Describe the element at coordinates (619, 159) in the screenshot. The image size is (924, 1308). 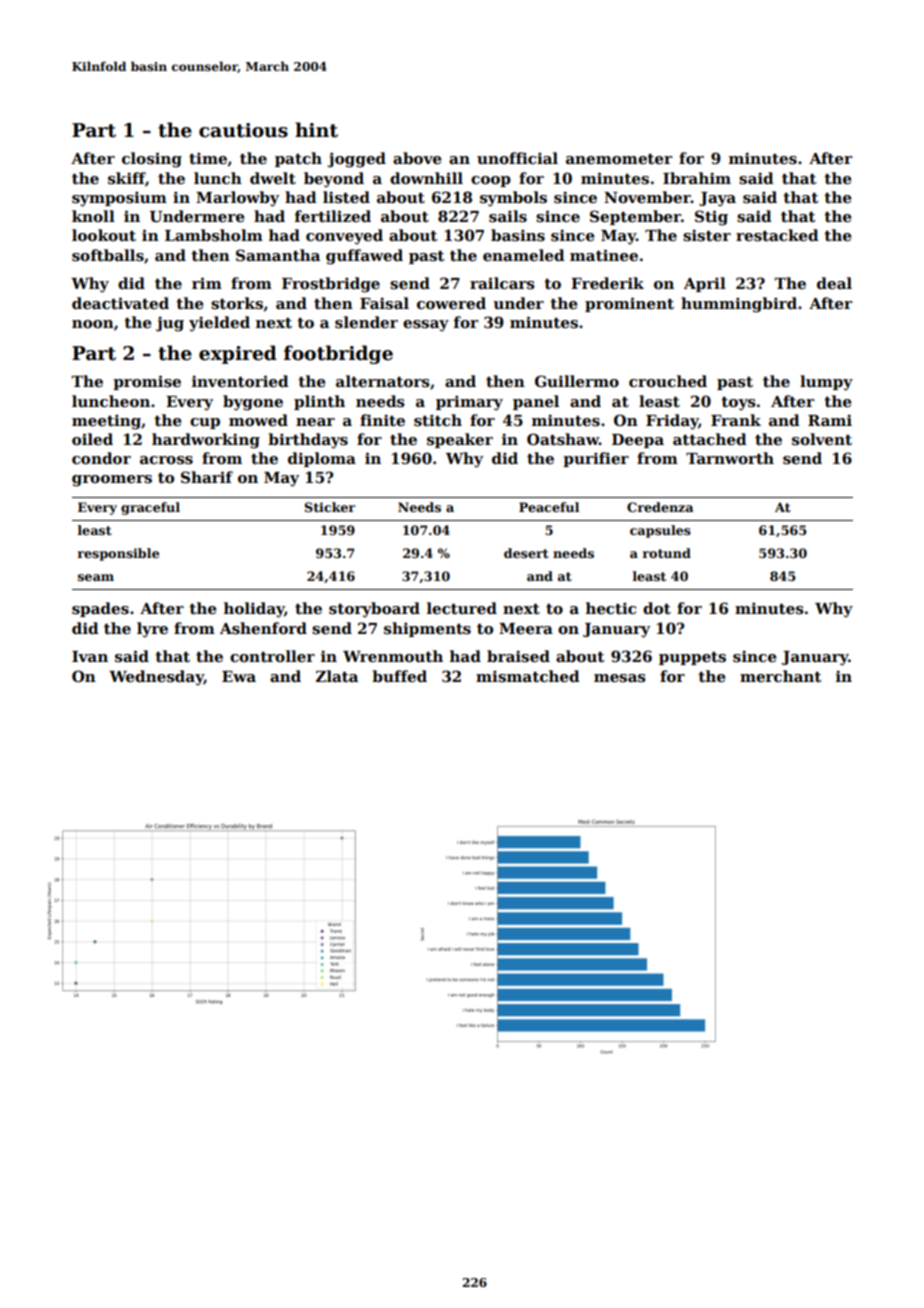
I see `anemometer` at that location.
